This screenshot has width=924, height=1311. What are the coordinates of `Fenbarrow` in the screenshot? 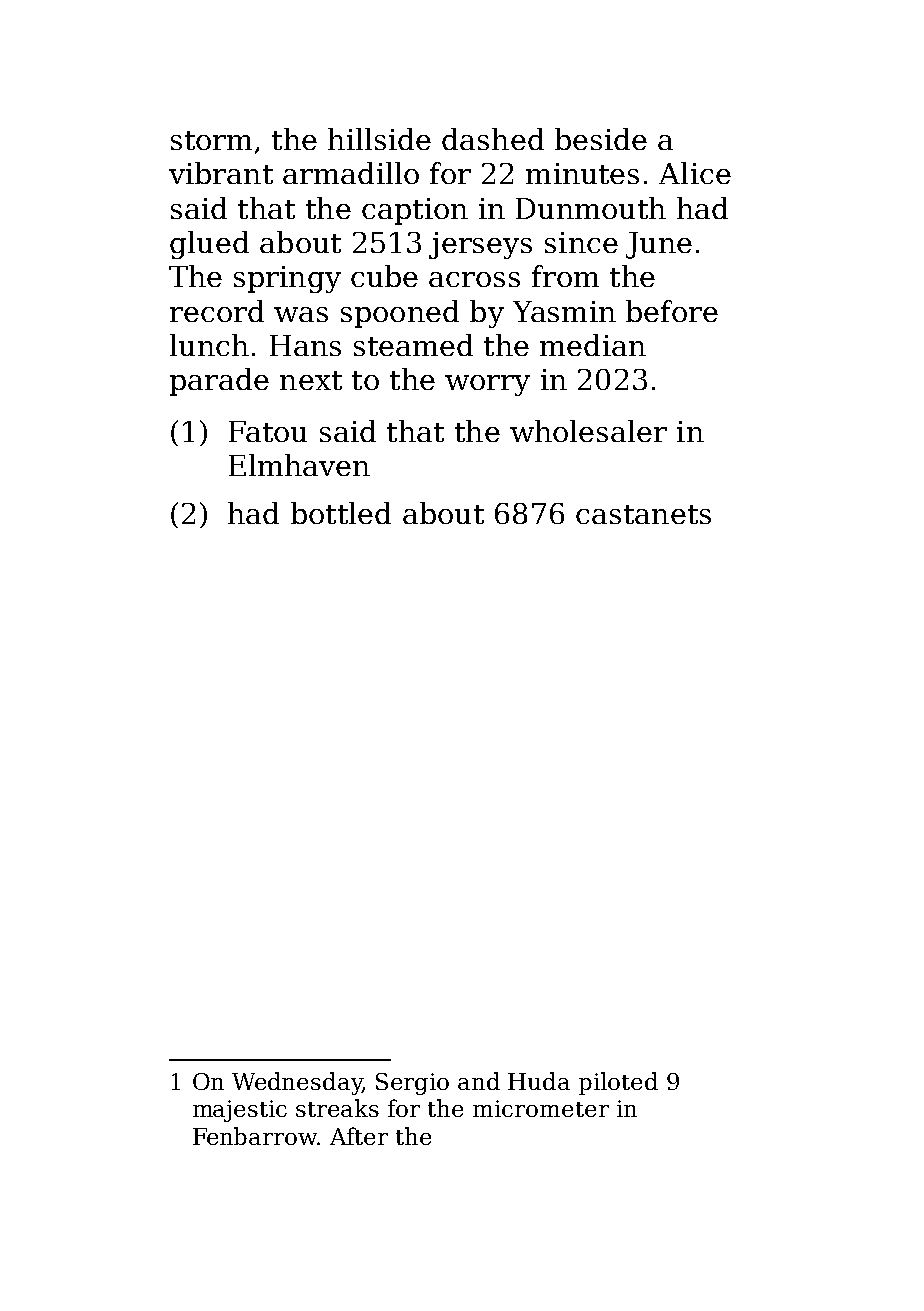 It's located at (255, 1136).
